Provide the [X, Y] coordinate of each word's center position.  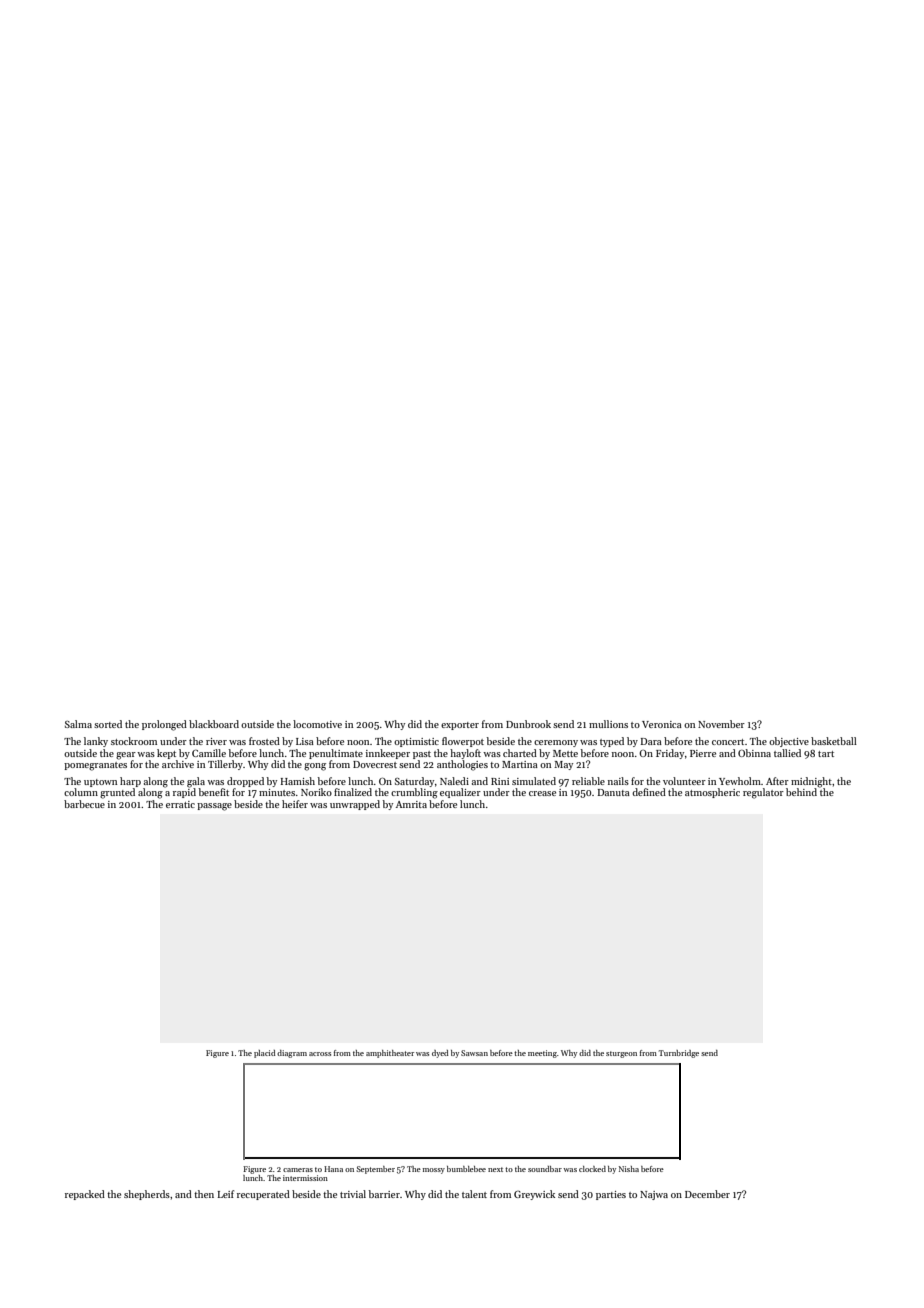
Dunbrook [528, 724]
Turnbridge [679, 1054]
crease [542, 793]
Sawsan [474, 1053]
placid [265, 1054]
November [721, 724]
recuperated [263, 1195]
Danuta [614, 792]
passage [214, 807]
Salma [78, 724]
